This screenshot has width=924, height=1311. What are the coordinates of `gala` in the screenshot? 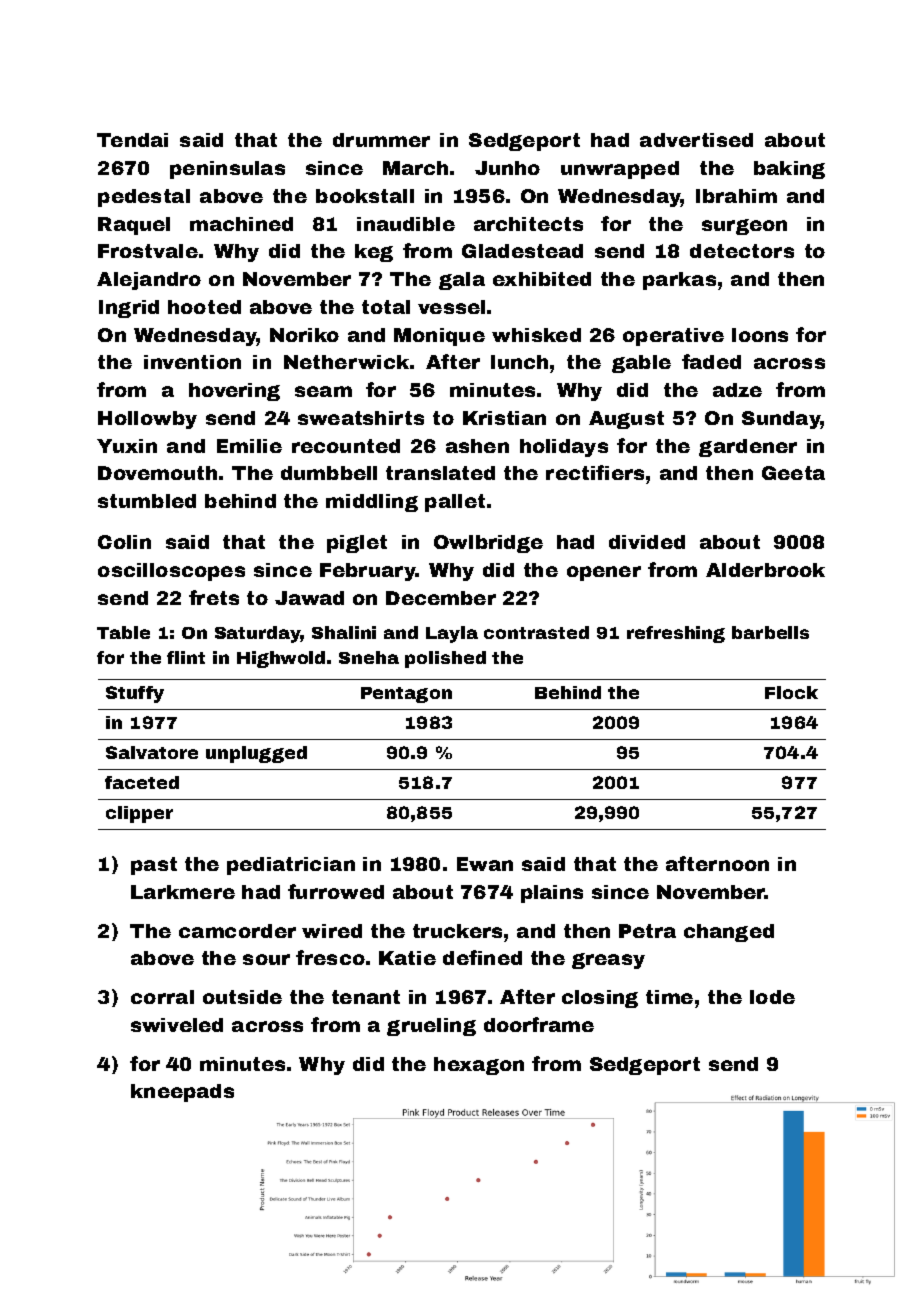 It's located at (462, 281).
